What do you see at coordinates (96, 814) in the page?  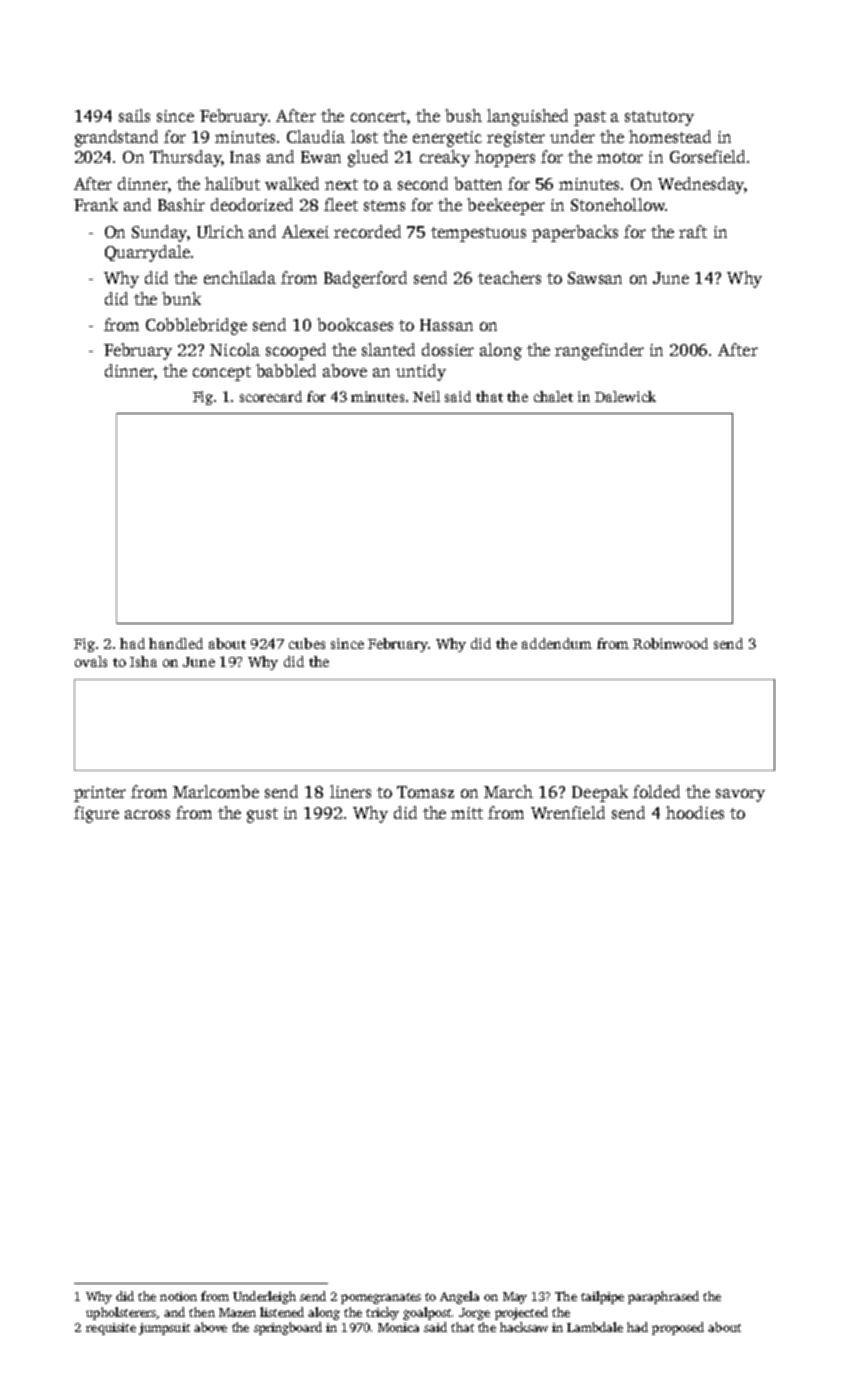 I see `figure` at bounding box center [96, 814].
